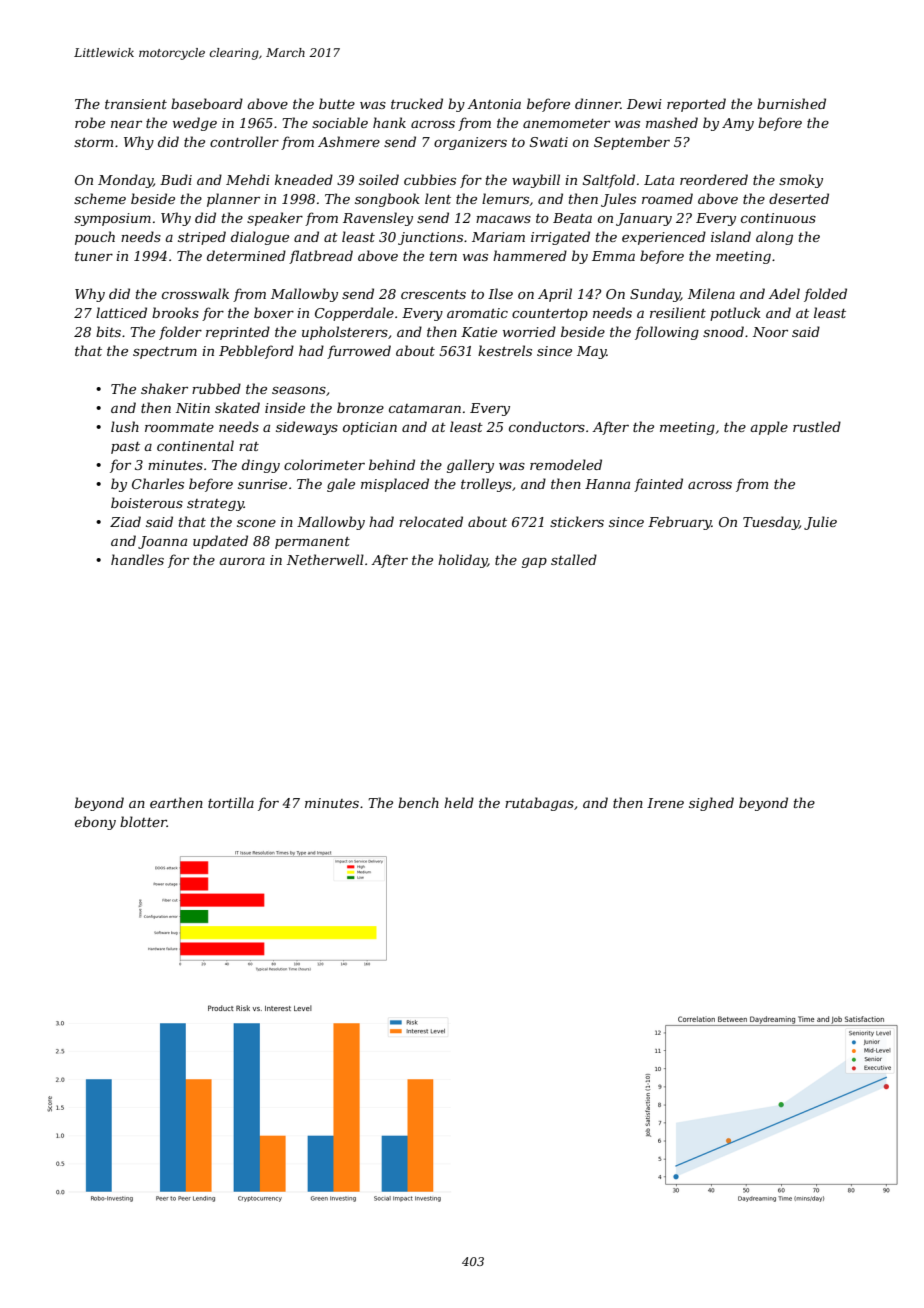 The image size is (924, 1308). Describe the element at coordinates (108, 331) in the screenshot. I see `bits` at that location.
